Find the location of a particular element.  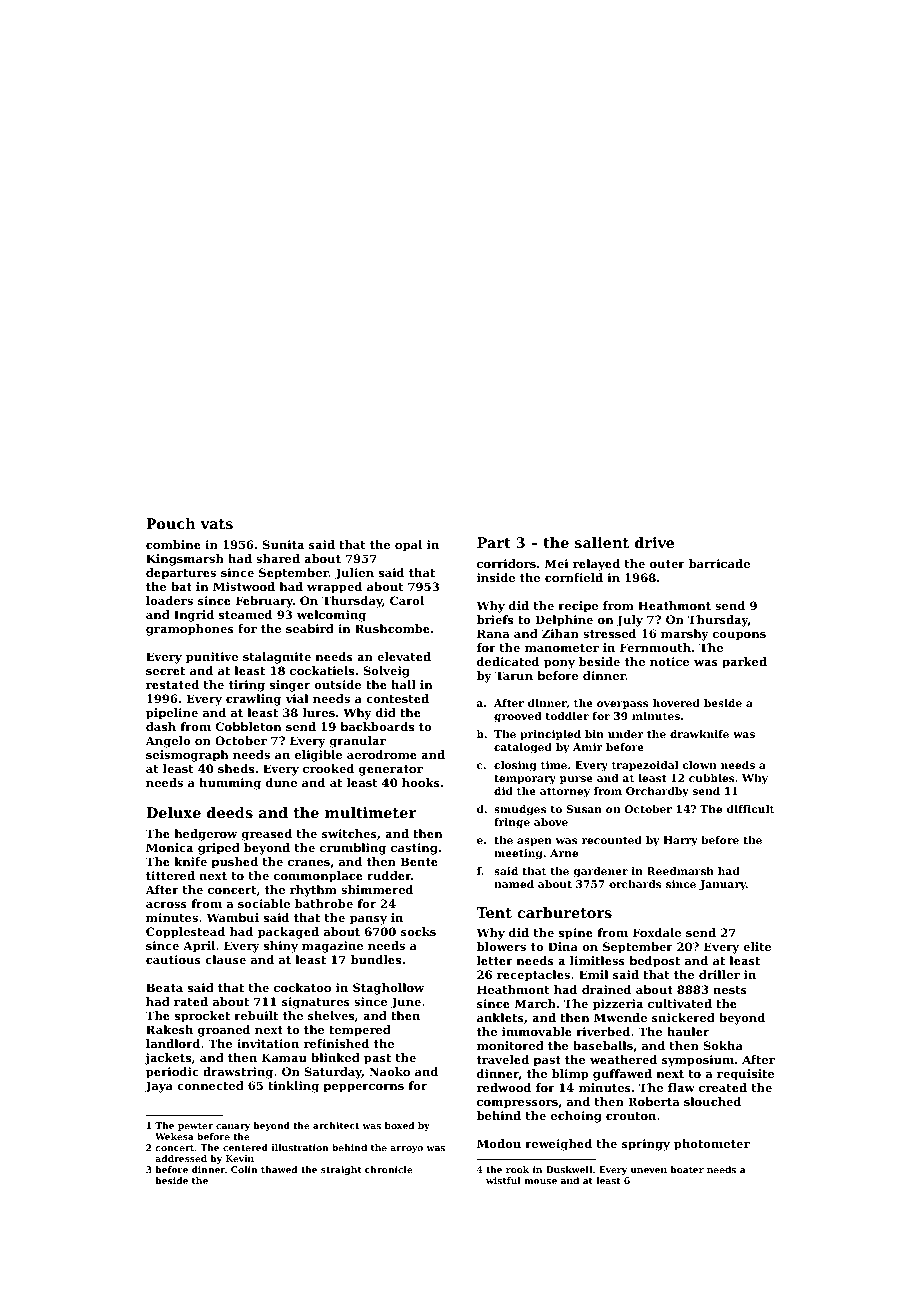

illustration is located at coordinates (300, 1147).
